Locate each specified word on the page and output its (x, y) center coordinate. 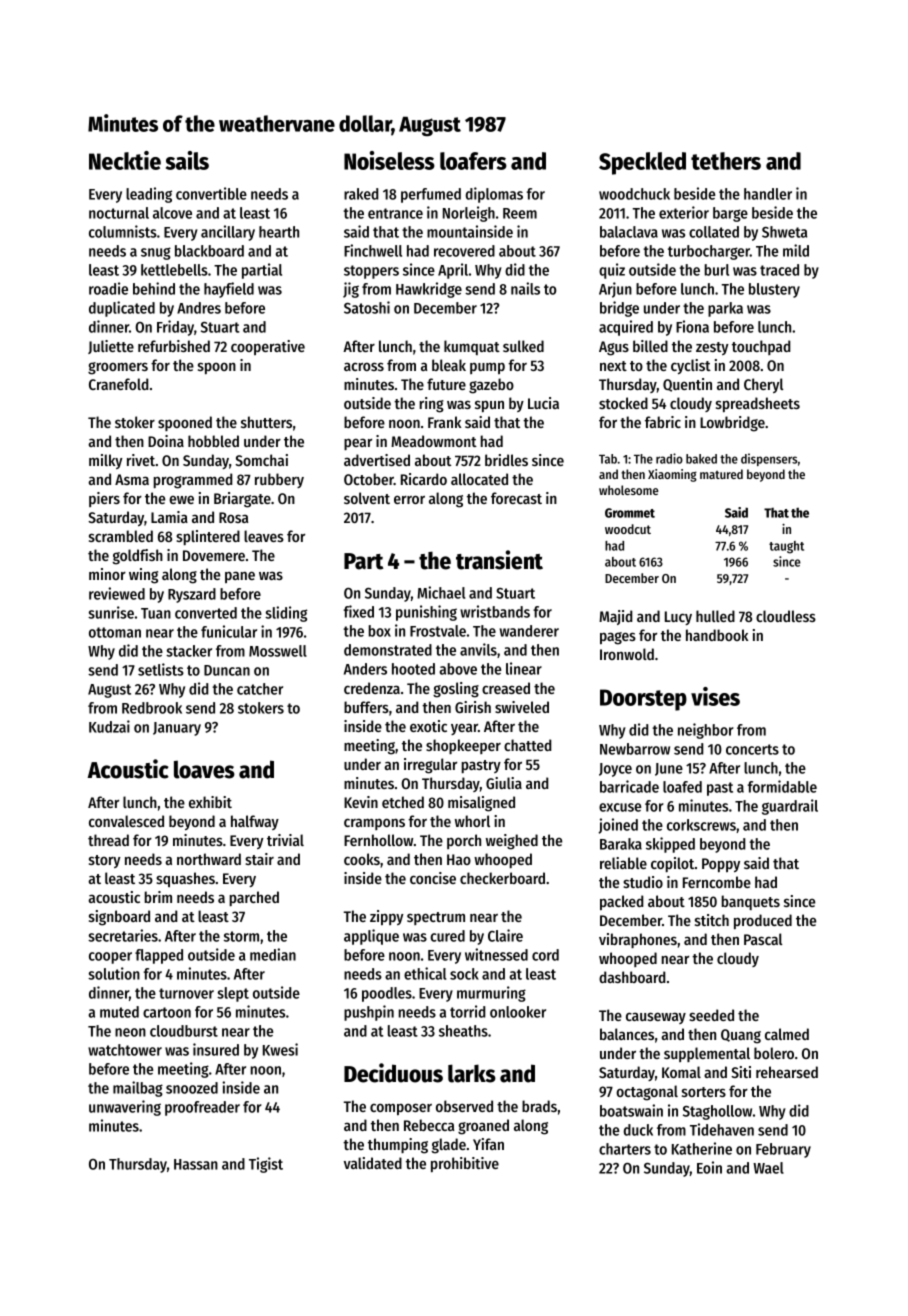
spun (489, 406)
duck (638, 1130)
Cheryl (763, 385)
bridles (506, 460)
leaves (264, 536)
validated (373, 1163)
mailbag (138, 1089)
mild (796, 250)
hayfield (229, 290)
